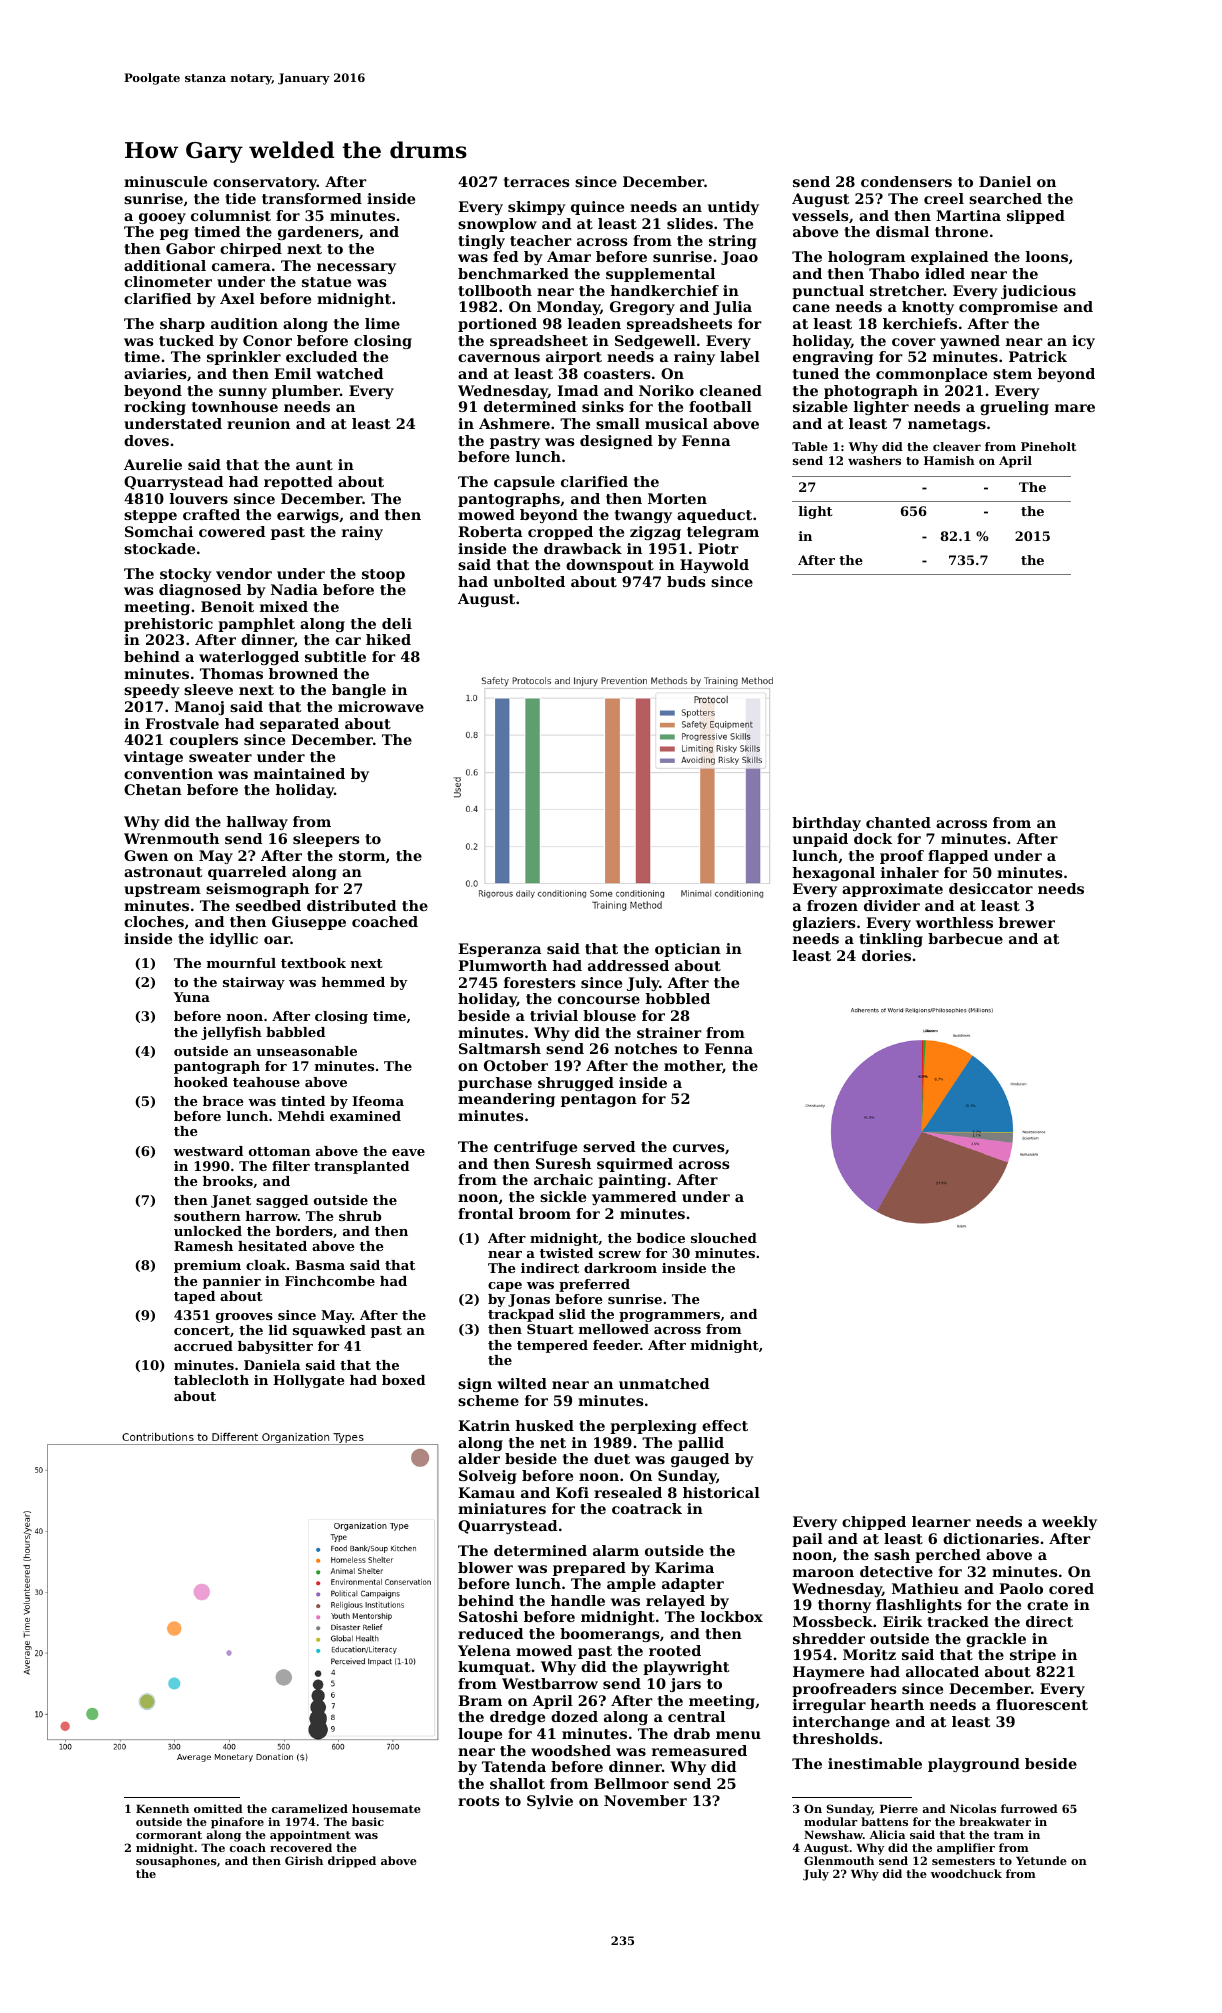  What do you see at coordinates (628, 965) in the page?
I see `addressed` at bounding box center [628, 965].
